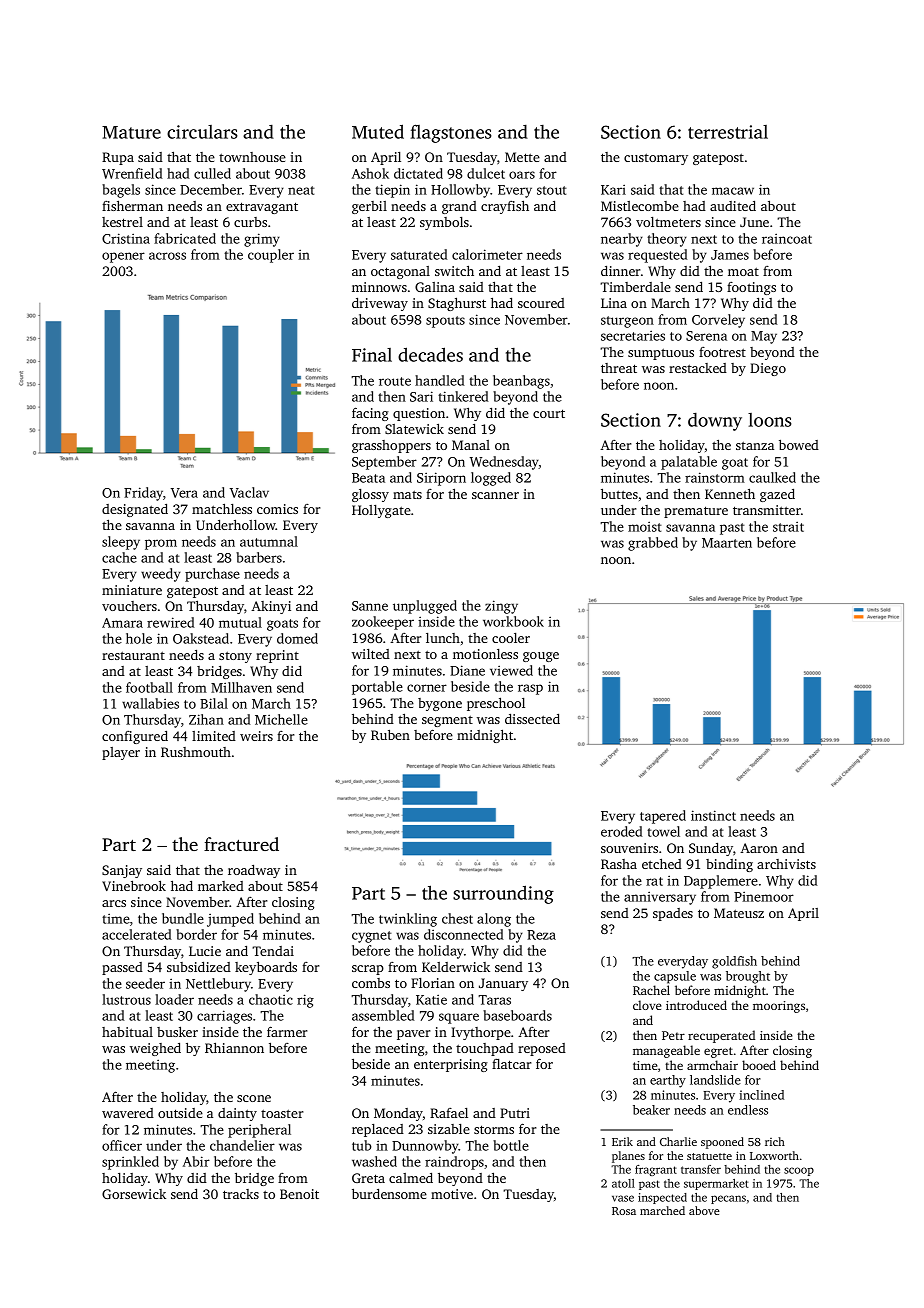 The width and height of the image is (924, 1308). I want to click on inclined, so click(761, 1095).
